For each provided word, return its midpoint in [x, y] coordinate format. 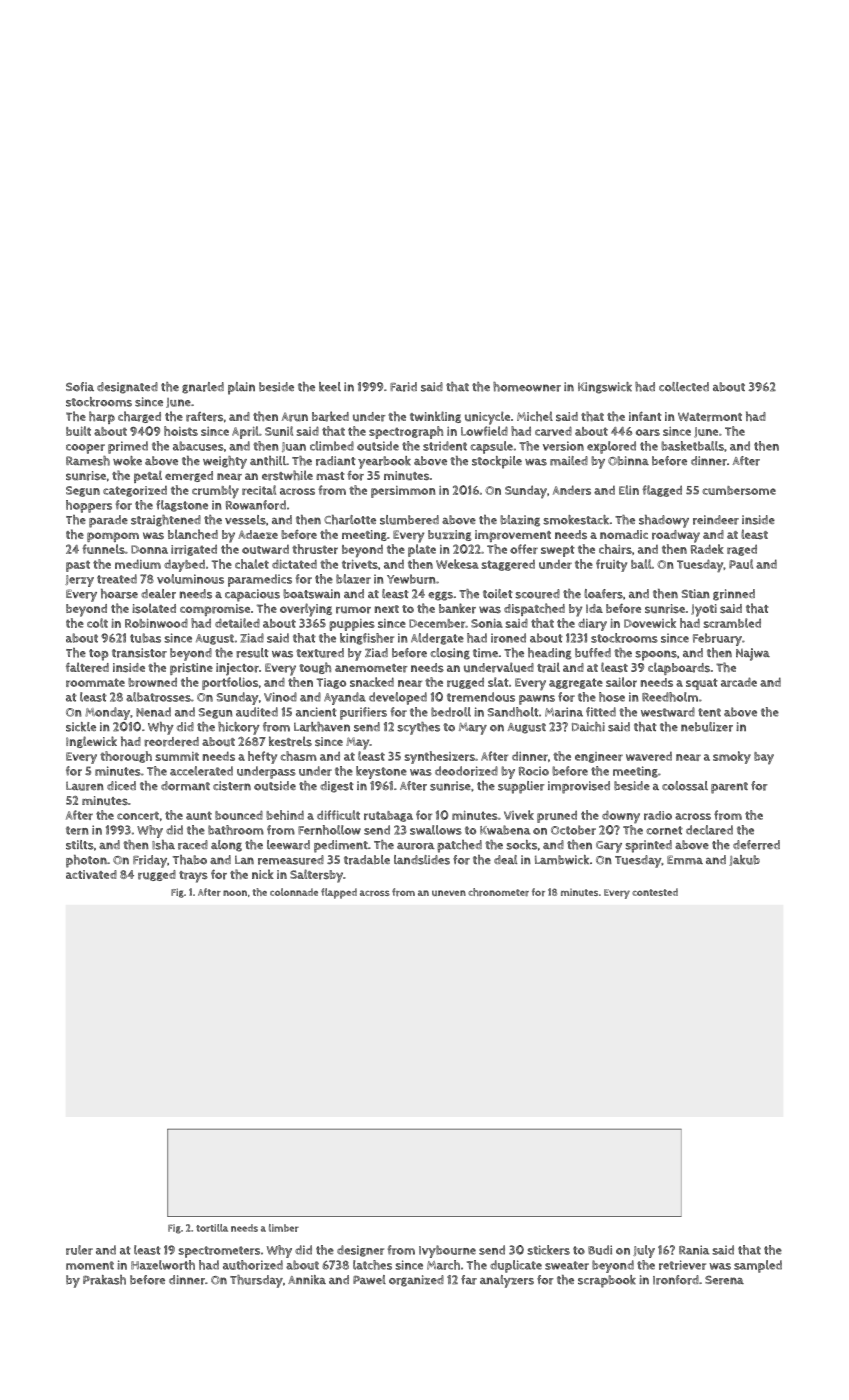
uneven [449, 893]
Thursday [256, 1281]
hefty [262, 757]
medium [138, 564]
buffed [593, 653]
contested [655, 892]
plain [241, 388]
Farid [403, 387]
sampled [758, 1266]
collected [684, 387]
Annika [307, 1279]
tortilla [212, 1228]
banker [457, 608]
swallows [436, 830]
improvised [579, 787]
